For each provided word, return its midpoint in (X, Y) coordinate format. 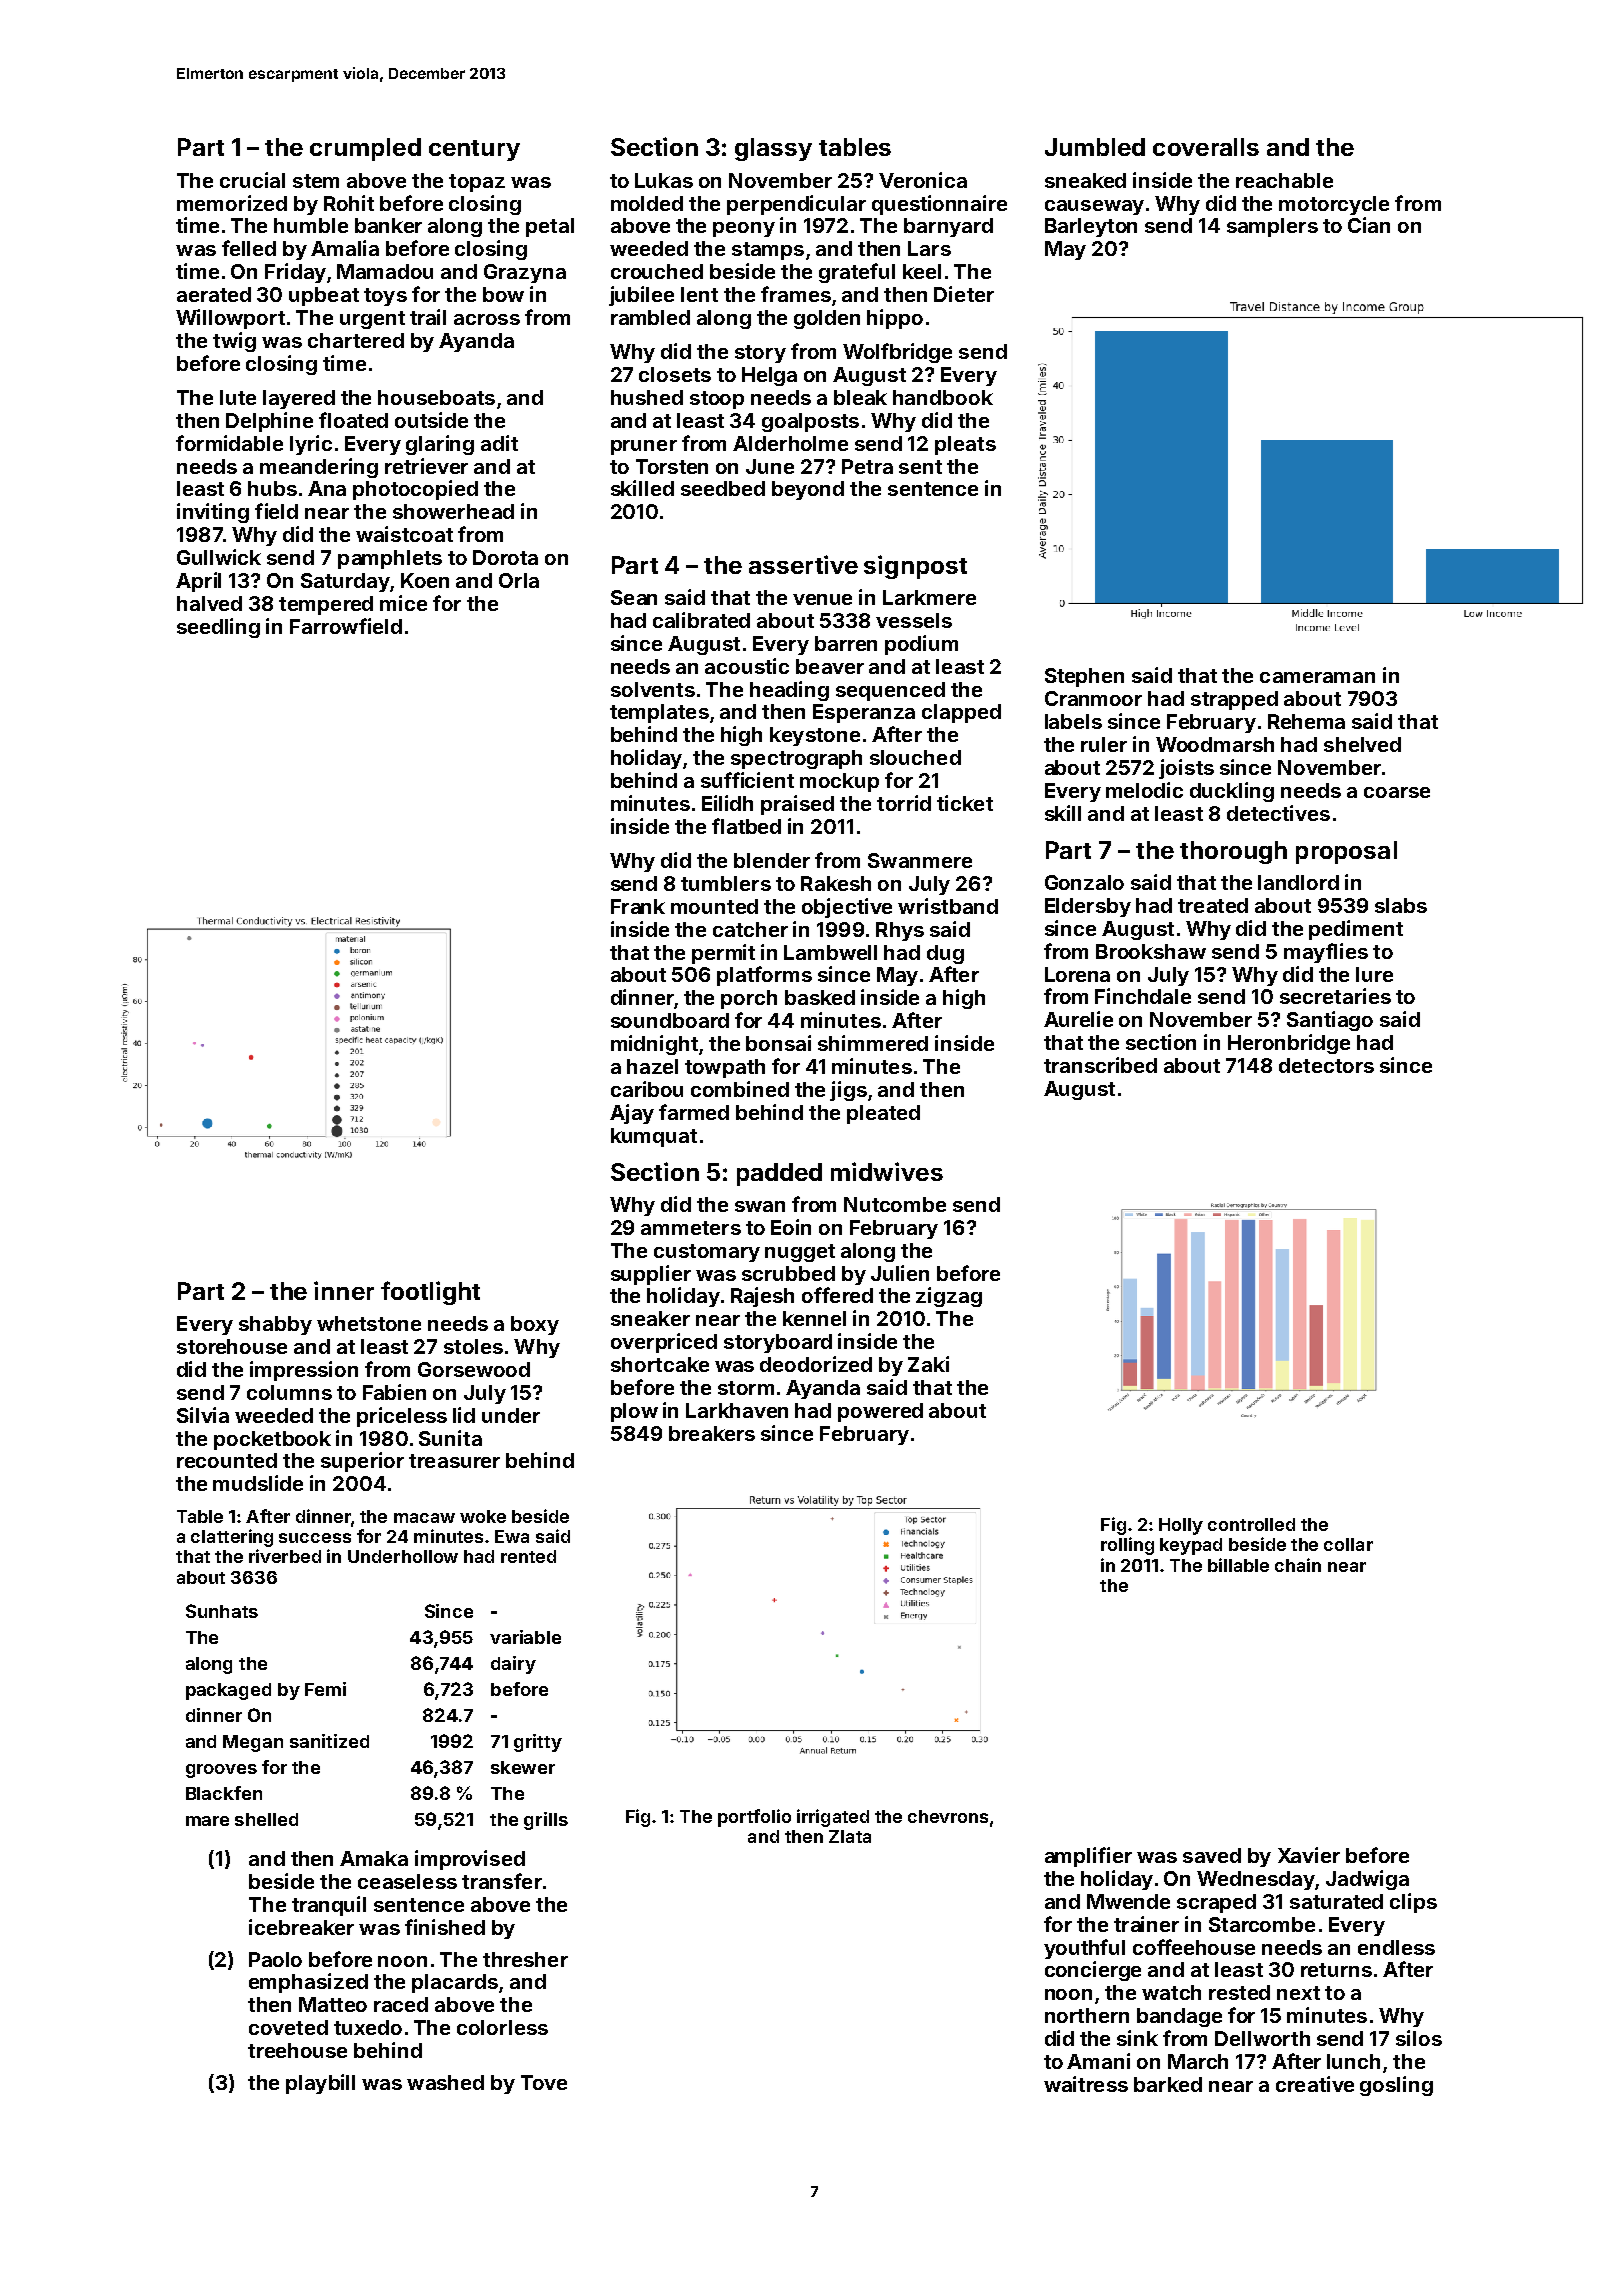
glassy (773, 149)
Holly (1181, 1526)
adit (499, 443)
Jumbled (1095, 147)
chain (1298, 1565)
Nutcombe (895, 1204)
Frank (638, 906)
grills (546, 1821)
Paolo (275, 1959)
